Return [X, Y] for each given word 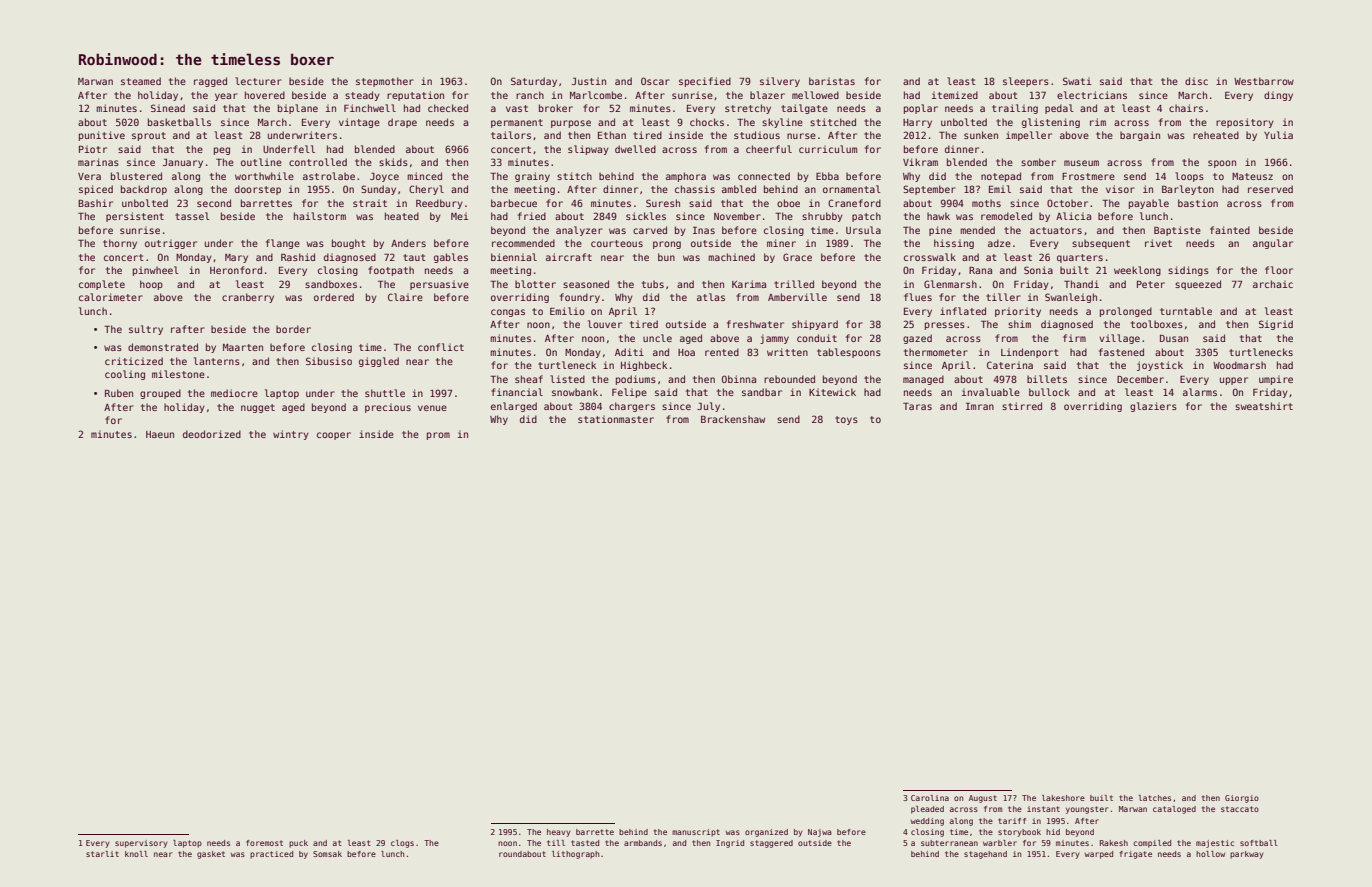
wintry [291, 435]
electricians [1092, 95]
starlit [102, 854]
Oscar [655, 81]
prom [438, 436]
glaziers [1153, 407]
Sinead [168, 108]
